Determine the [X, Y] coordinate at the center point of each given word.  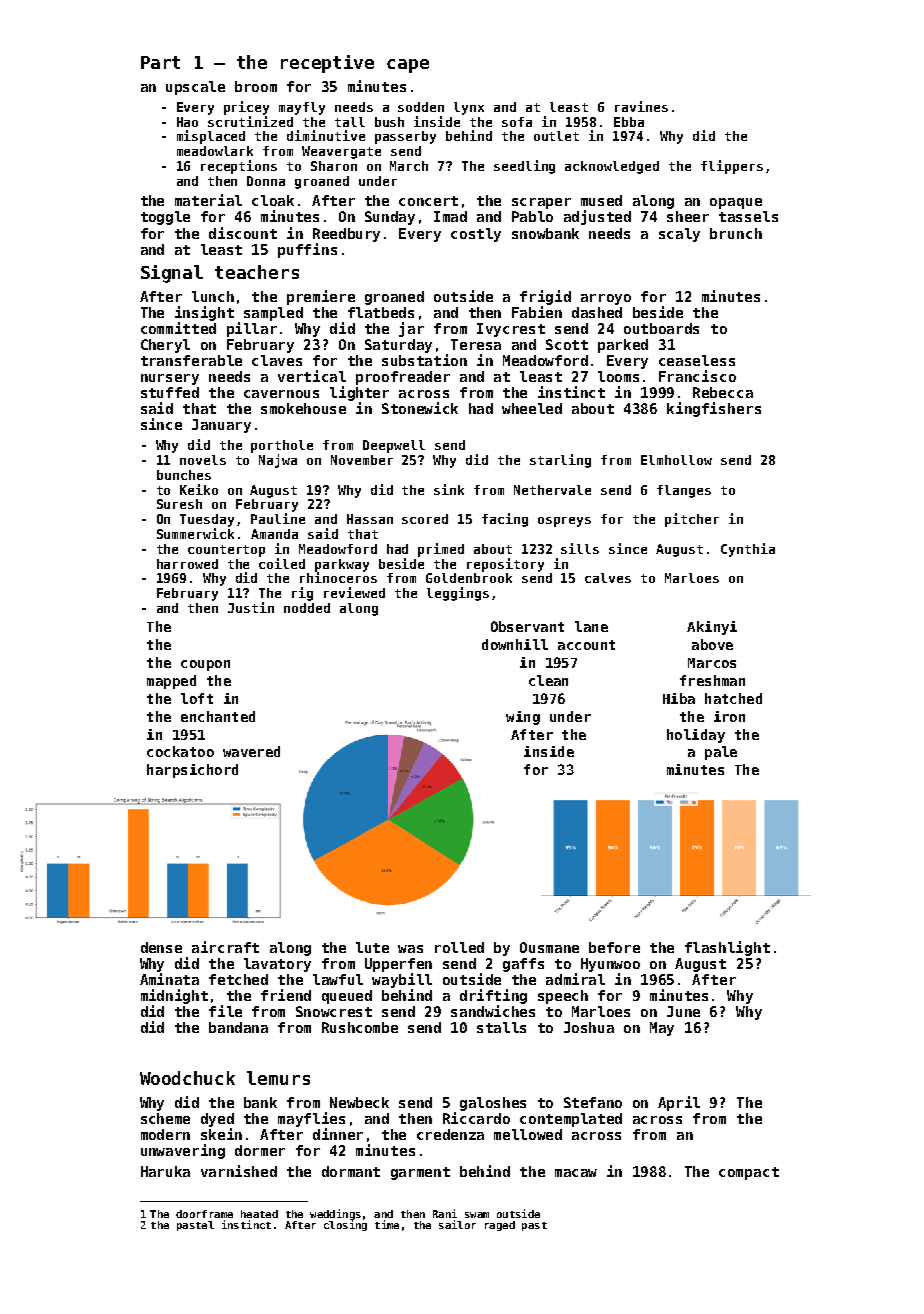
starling [560, 461]
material [208, 200]
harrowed [187, 564]
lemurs [278, 1078]
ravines [641, 106]
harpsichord [192, 771]
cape [408, 66]
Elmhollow [676, 460]
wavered [251, 751]
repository [505, 565]
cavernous [281, 394]
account [586, 645]
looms [618, 376]
